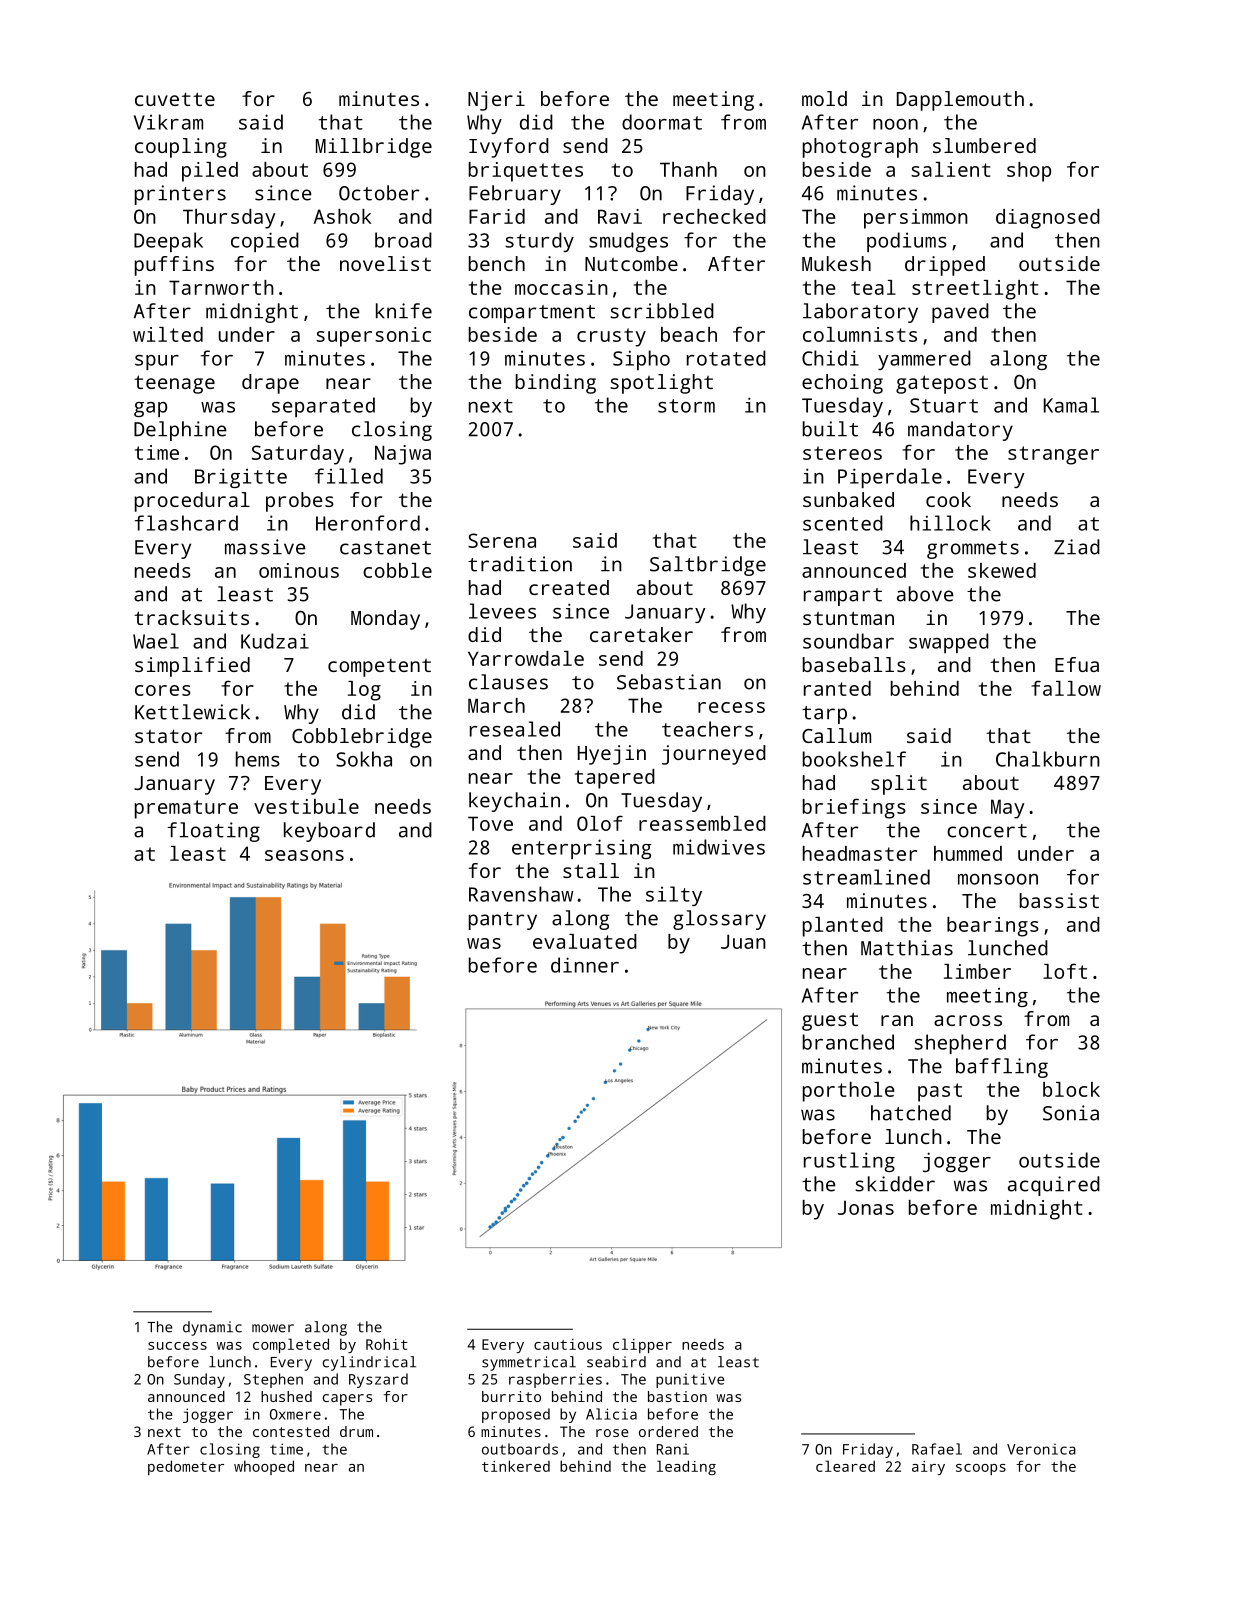 The image size is (1234, 1597). I want to click on laboratory, so click(860, 313).
